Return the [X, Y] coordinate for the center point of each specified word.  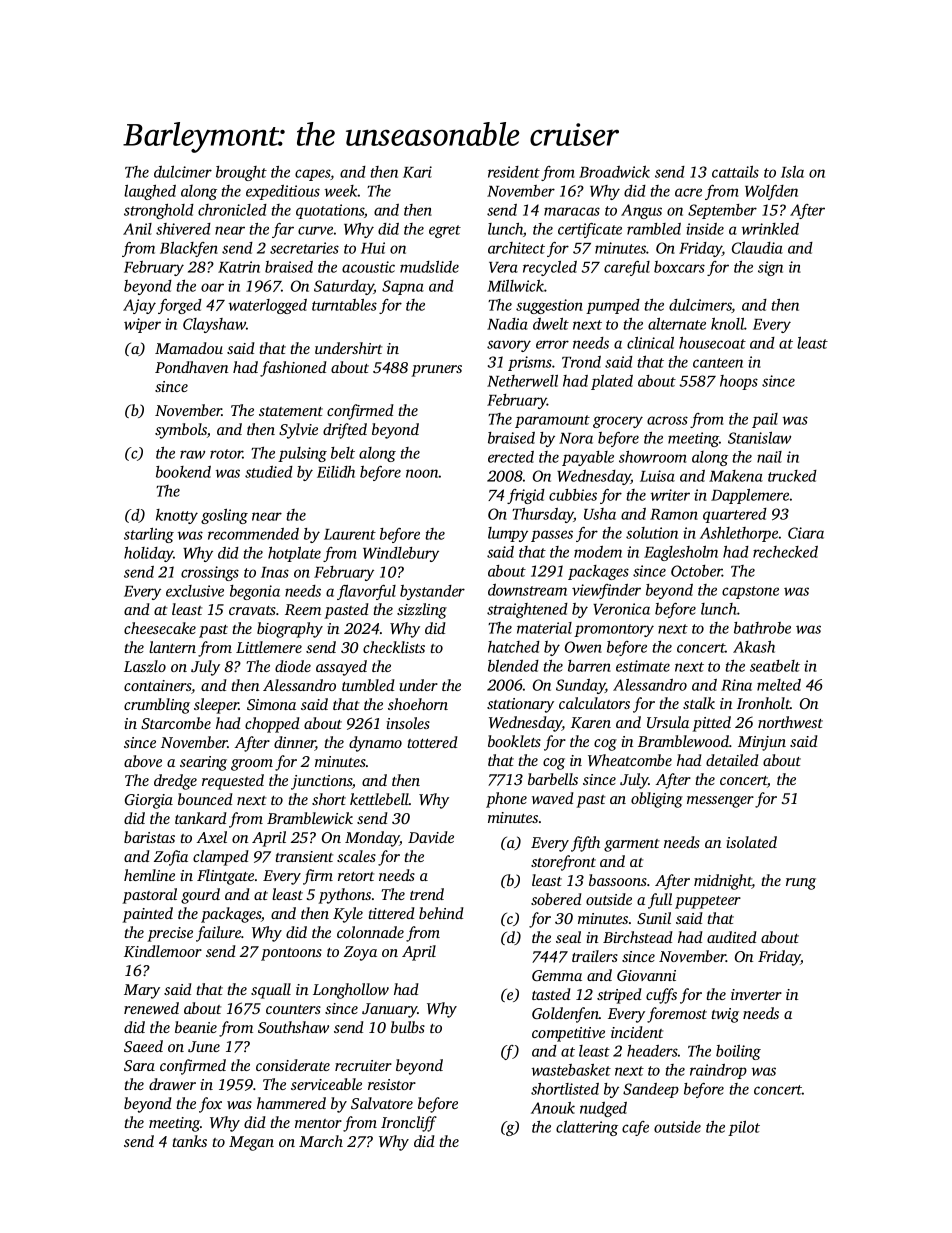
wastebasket [571, 1070]
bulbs [408, 1027]
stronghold [159, 211]
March [321, 1141]
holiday [149, 554]
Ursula [668, 722]
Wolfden [771, 192]
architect [516, 248]
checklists [394, 647]
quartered [735, 515]
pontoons [291, 954]
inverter [756, 994]
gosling [224, 516]
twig [725, 1015]
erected [511, 457]
